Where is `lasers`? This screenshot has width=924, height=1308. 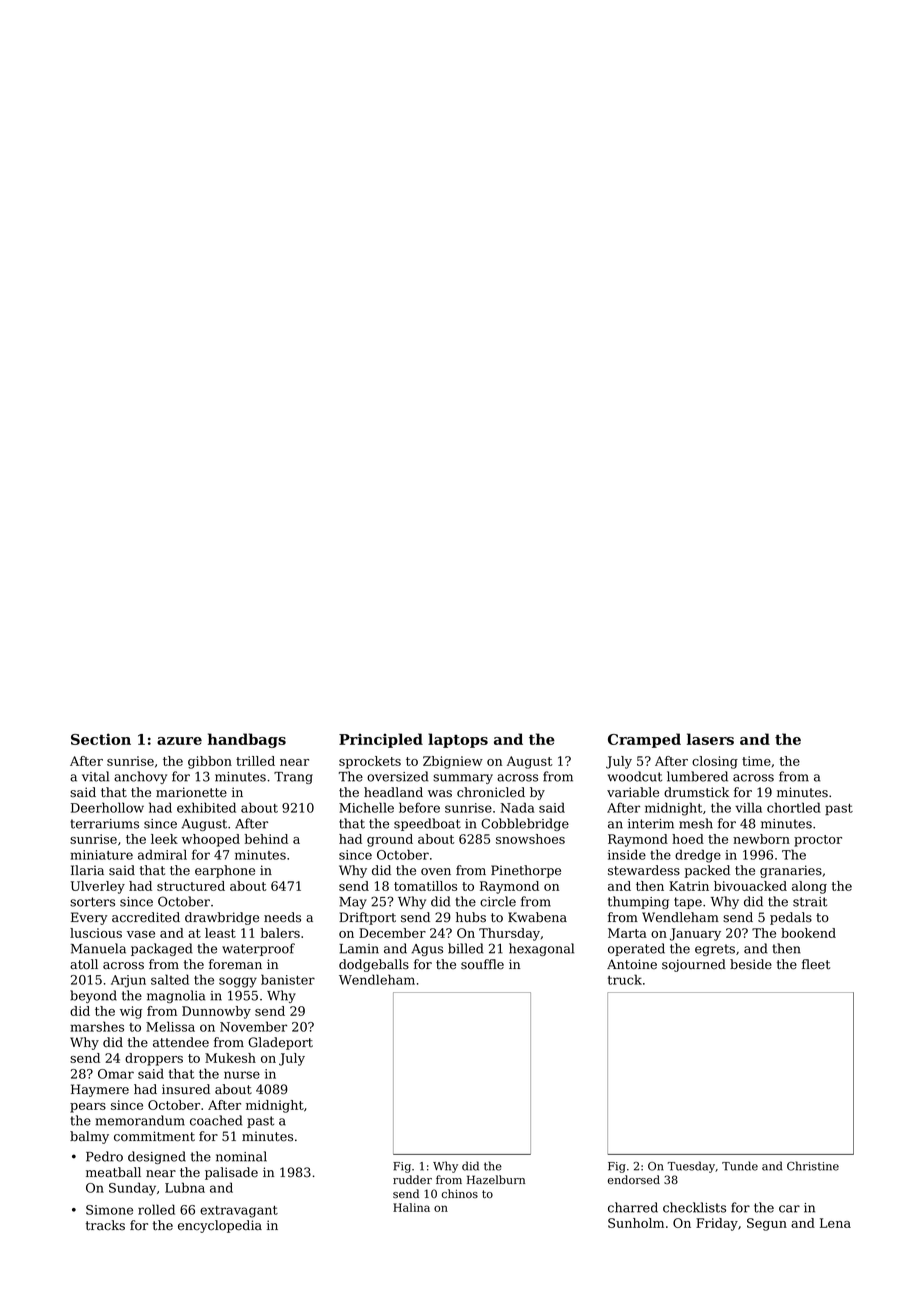 lasers is located at coordinates (710, 739).
